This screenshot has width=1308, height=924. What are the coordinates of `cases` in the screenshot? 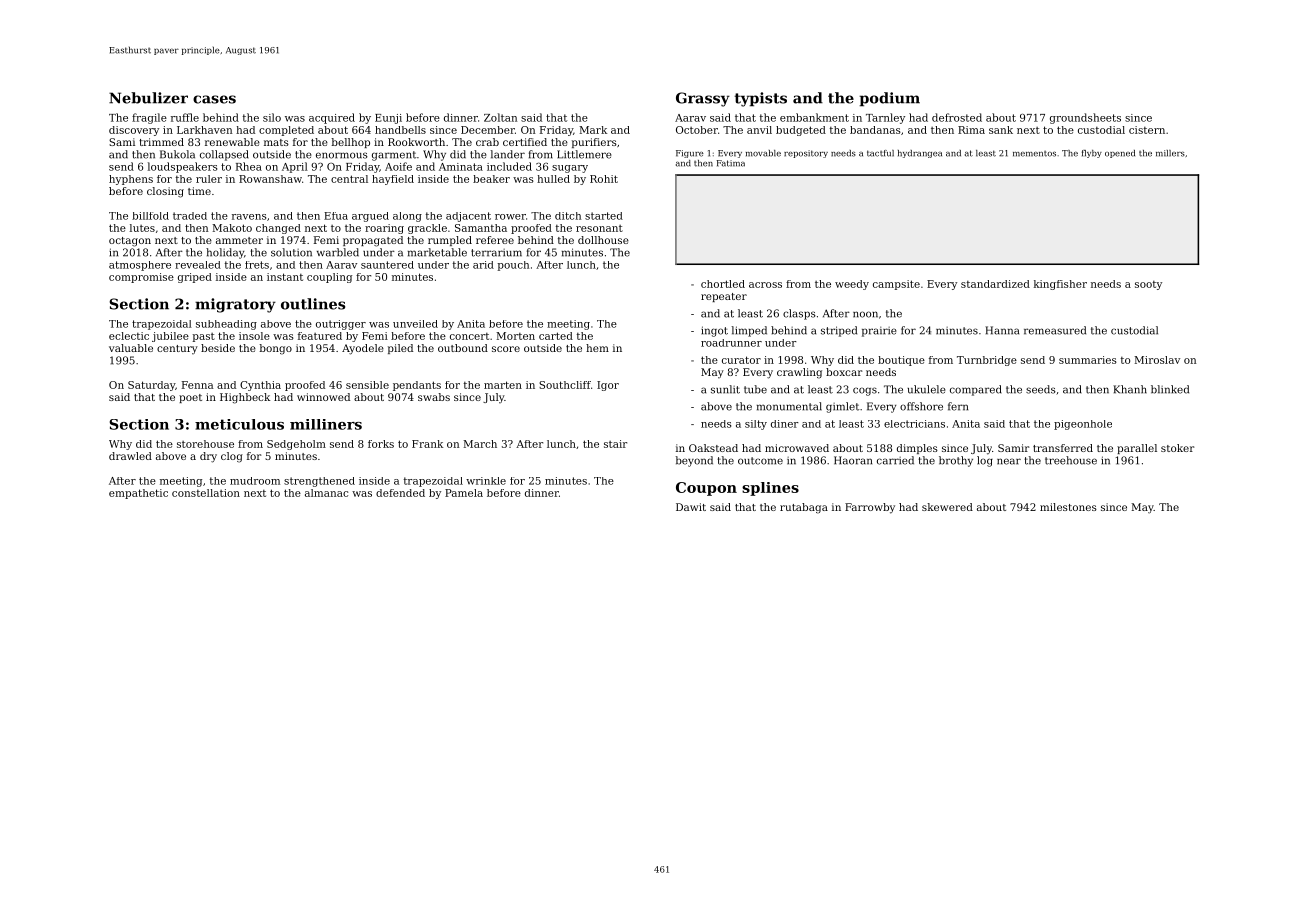 It's located at (214, 99).
